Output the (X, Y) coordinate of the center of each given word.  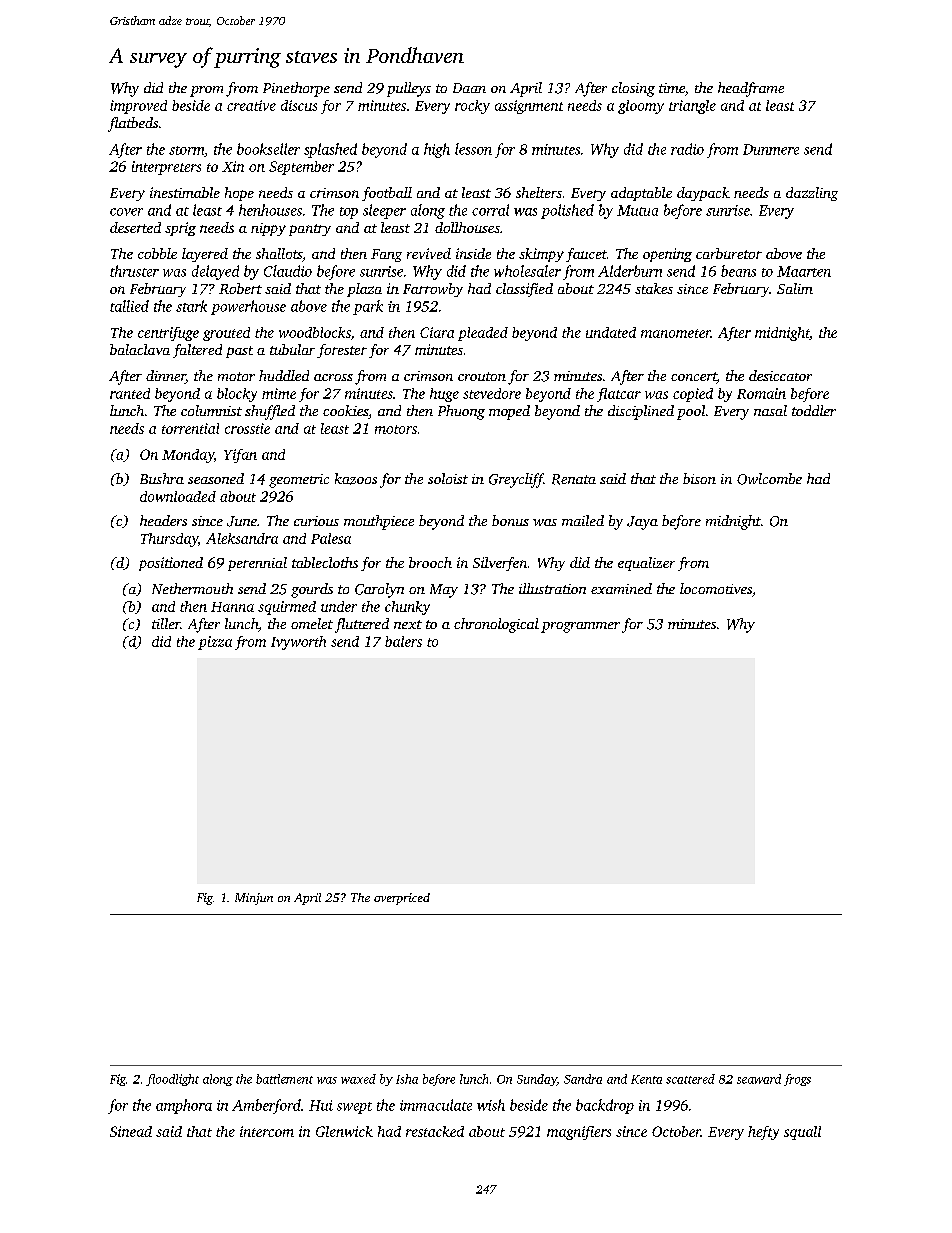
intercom (267, 1131)
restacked (435, 1131)
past (239, 352)
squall (802, 1133)
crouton (482, 376)
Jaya (642, 523)
